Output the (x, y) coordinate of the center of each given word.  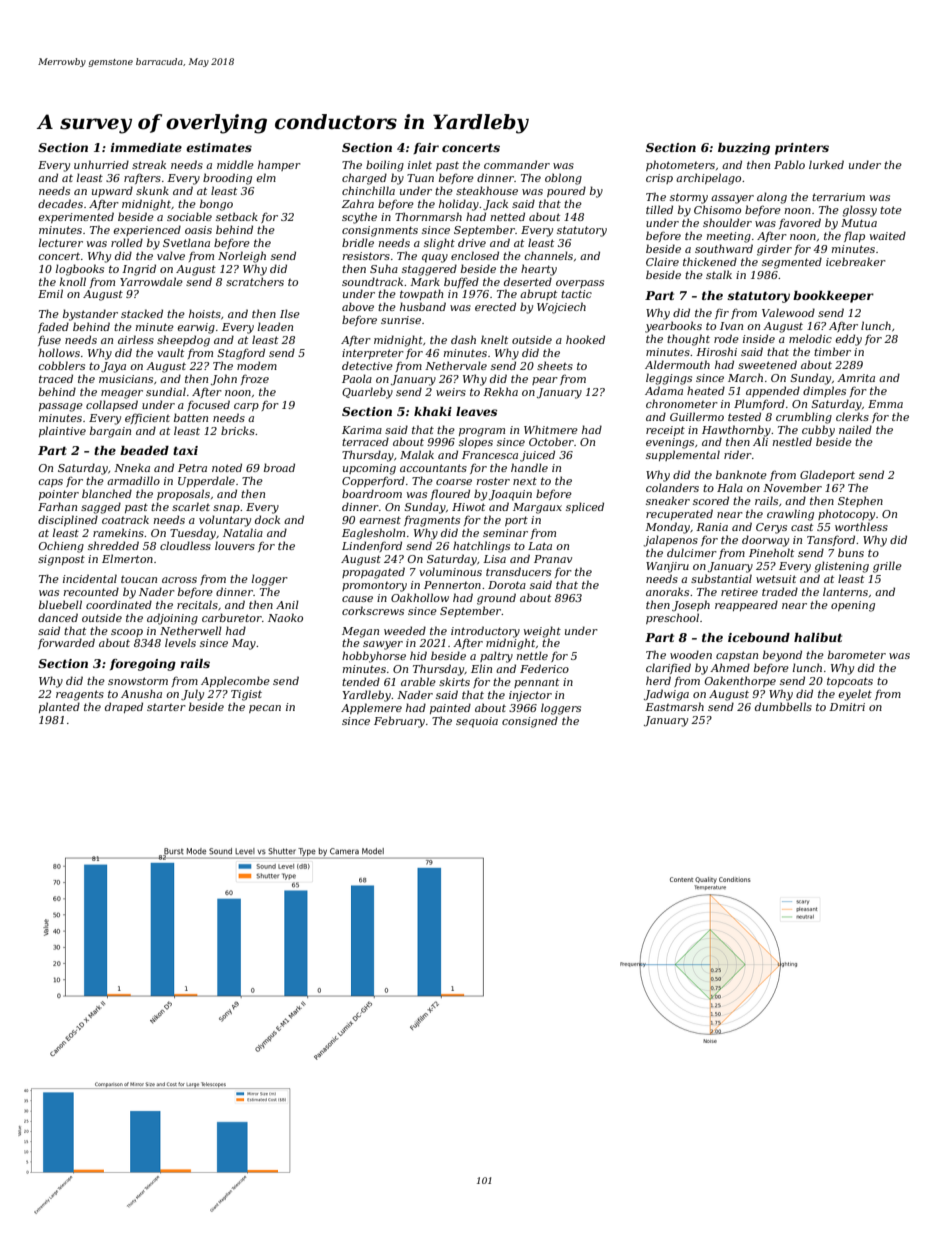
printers (802, 149)
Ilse (290, 313)
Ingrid (139, 270)
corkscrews (373, 610)
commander (517, 164)
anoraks (667, 591)
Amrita (856, 378)
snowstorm (138, 681)
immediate (146, 147)
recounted (91, 591)
